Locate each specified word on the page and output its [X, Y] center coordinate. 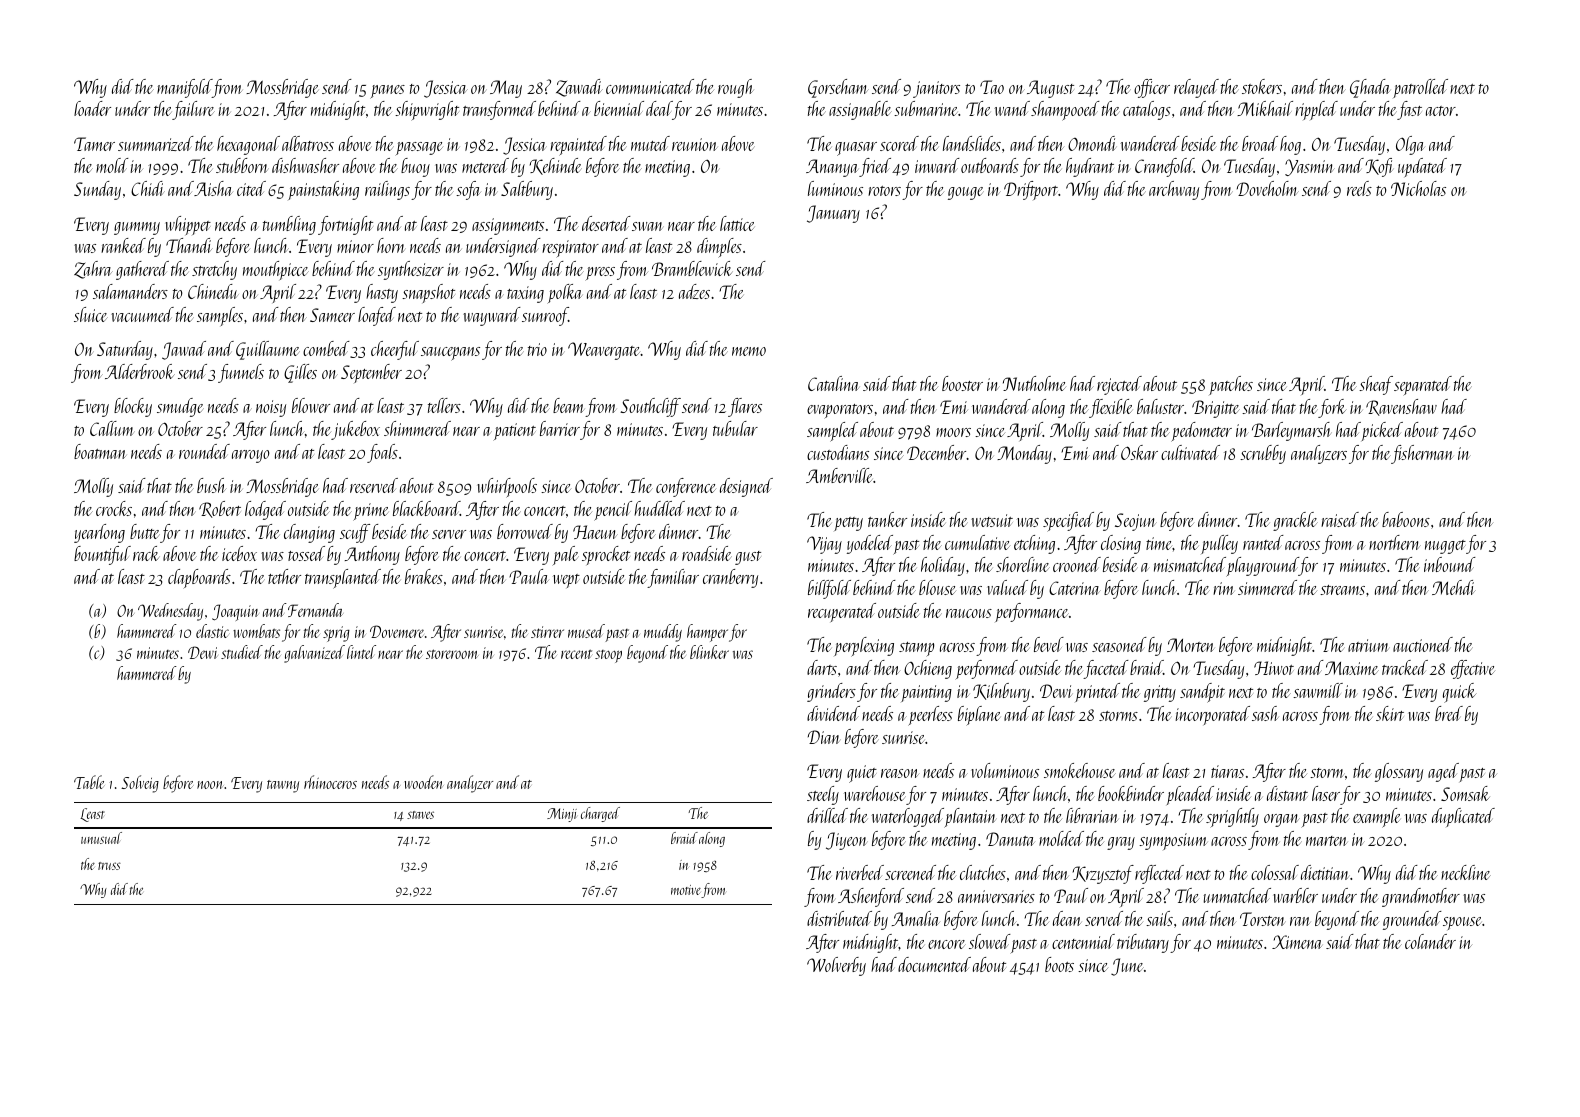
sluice [91, 314]
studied [242, 652]
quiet [862, 774]
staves [420, 815]
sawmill [1318, 690]
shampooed [1065, 111]
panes [387, 92]
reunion [694, 144]
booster [962, 383]
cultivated [1190, 452]
